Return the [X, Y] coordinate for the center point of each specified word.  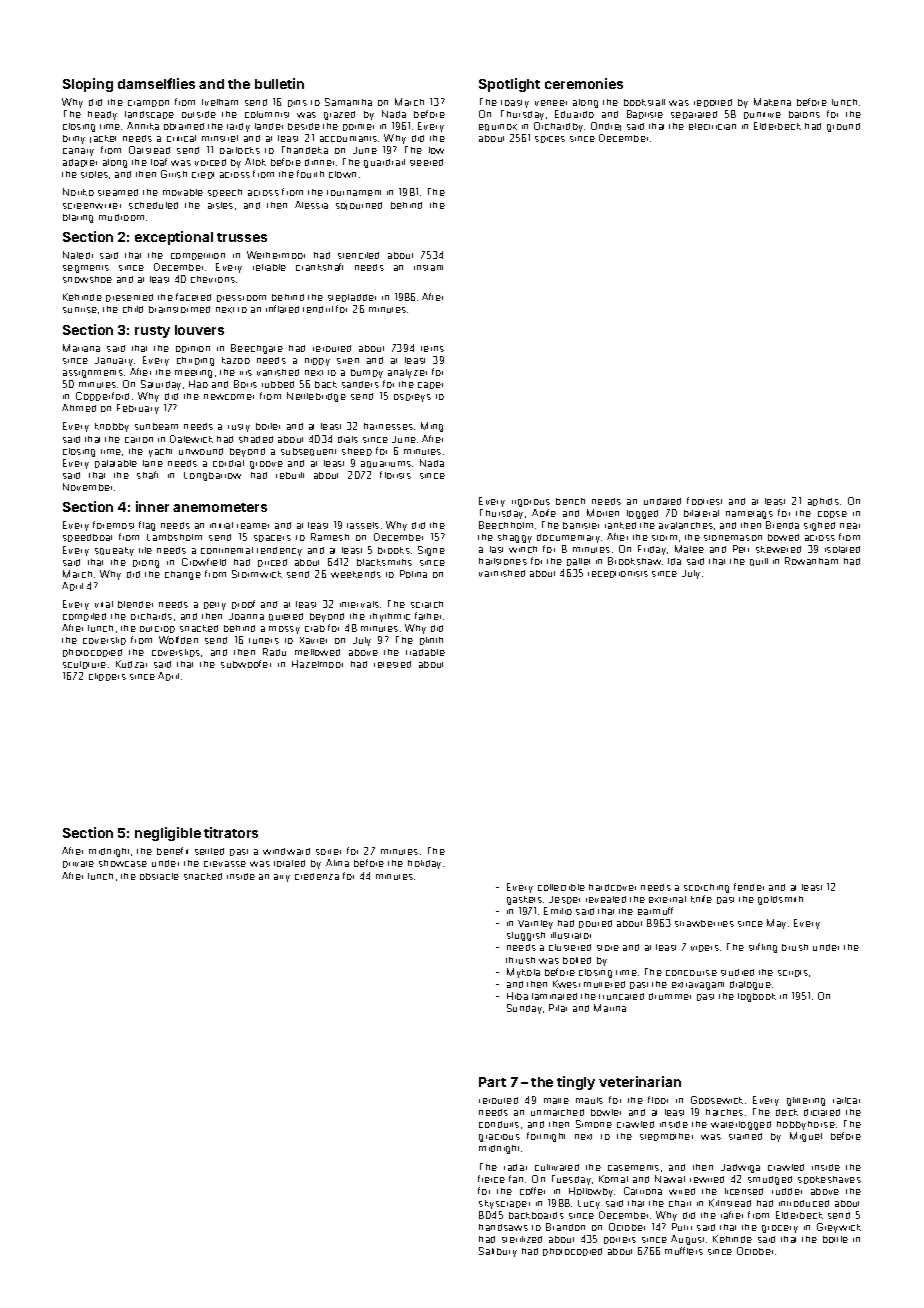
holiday [424, 864]
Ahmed [79, 408]
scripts [793, 973]
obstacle [159, 876]
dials [348, 439]
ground [843, 127]
